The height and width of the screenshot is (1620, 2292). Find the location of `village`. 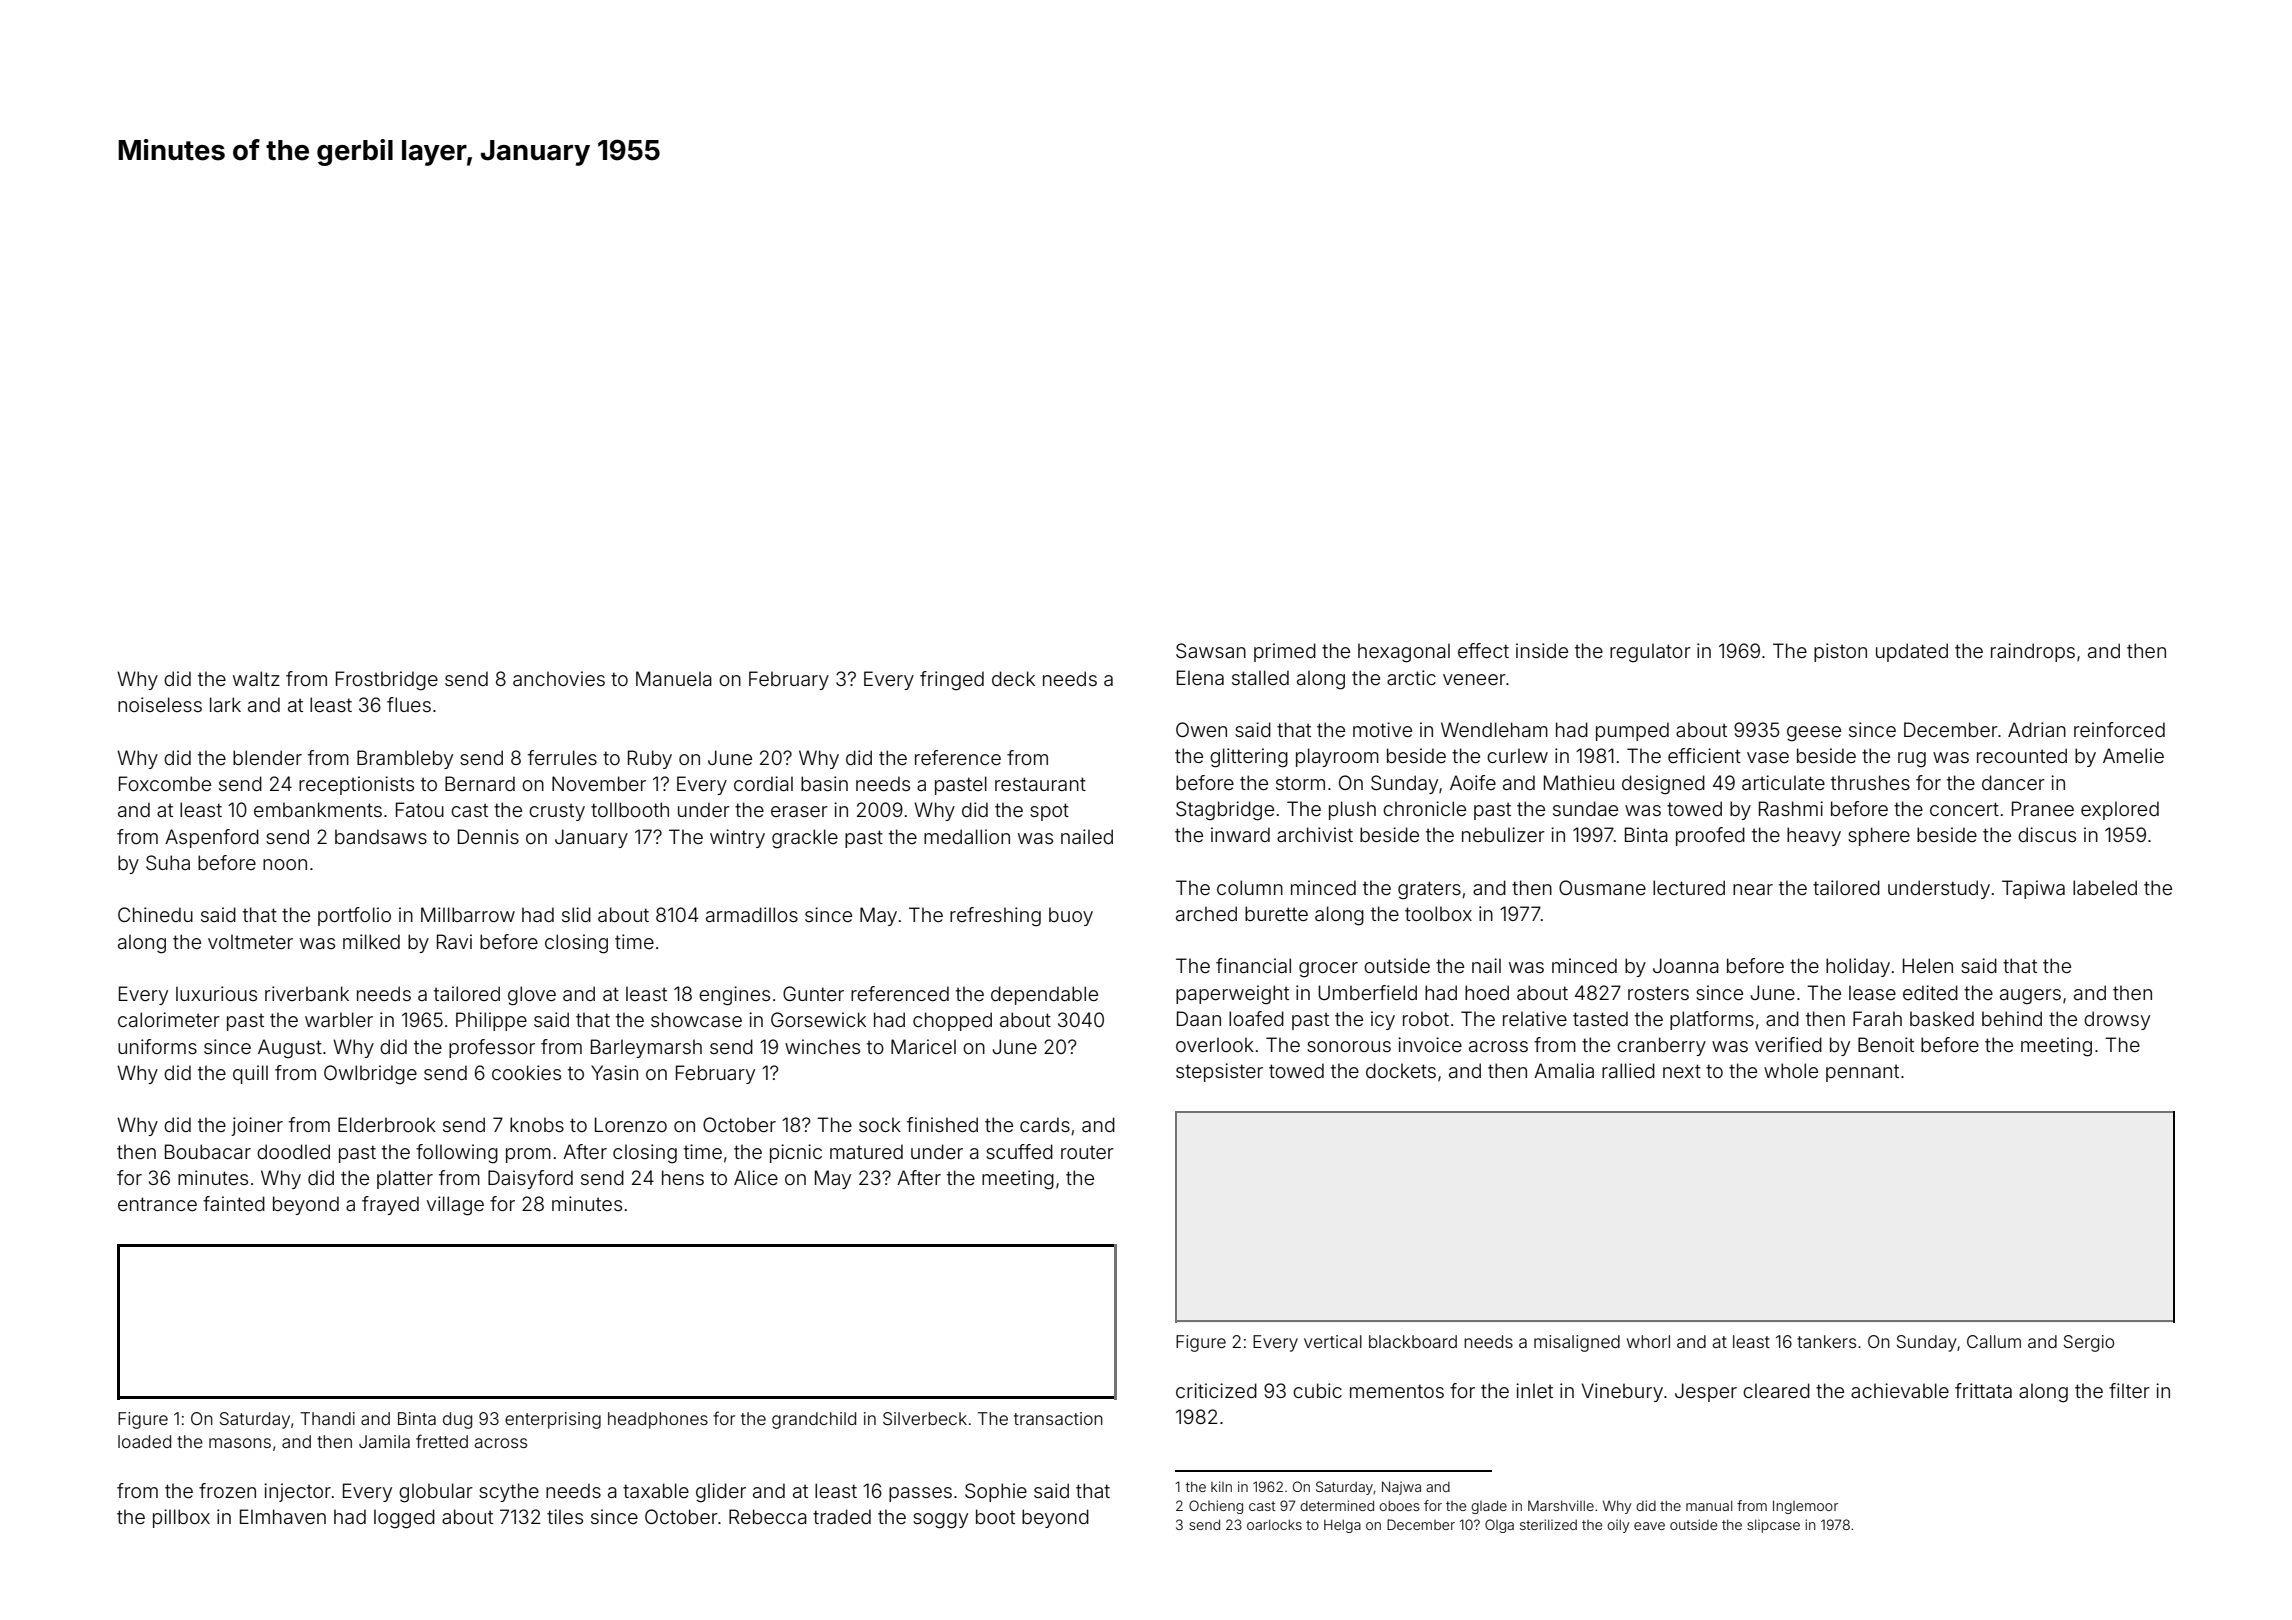

village is located at coordinates (455, 1206).
